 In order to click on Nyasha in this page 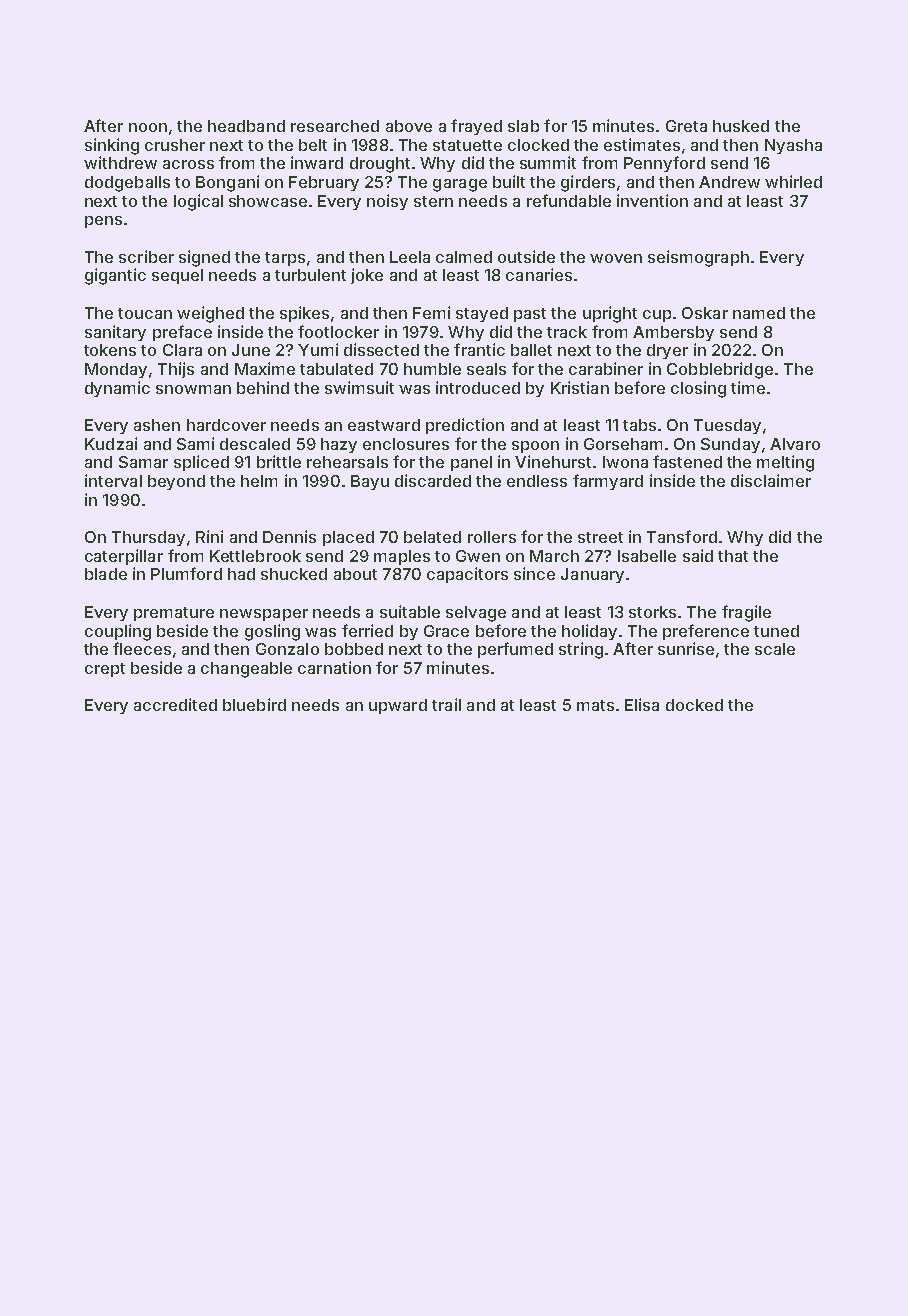, I will do `click(793, 146)`.
